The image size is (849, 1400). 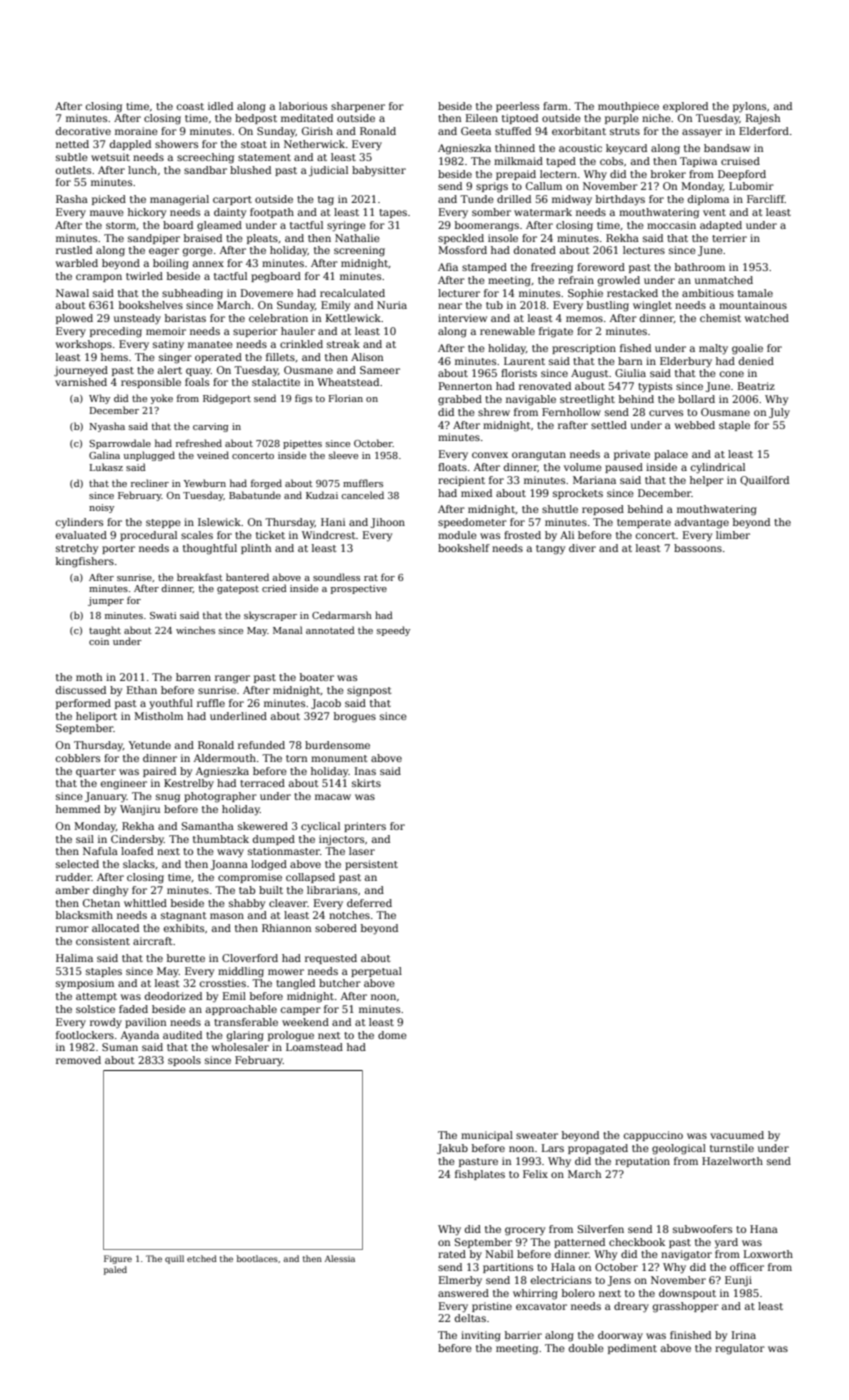 I want to click on lecturer, so click(x=459, y=293).
